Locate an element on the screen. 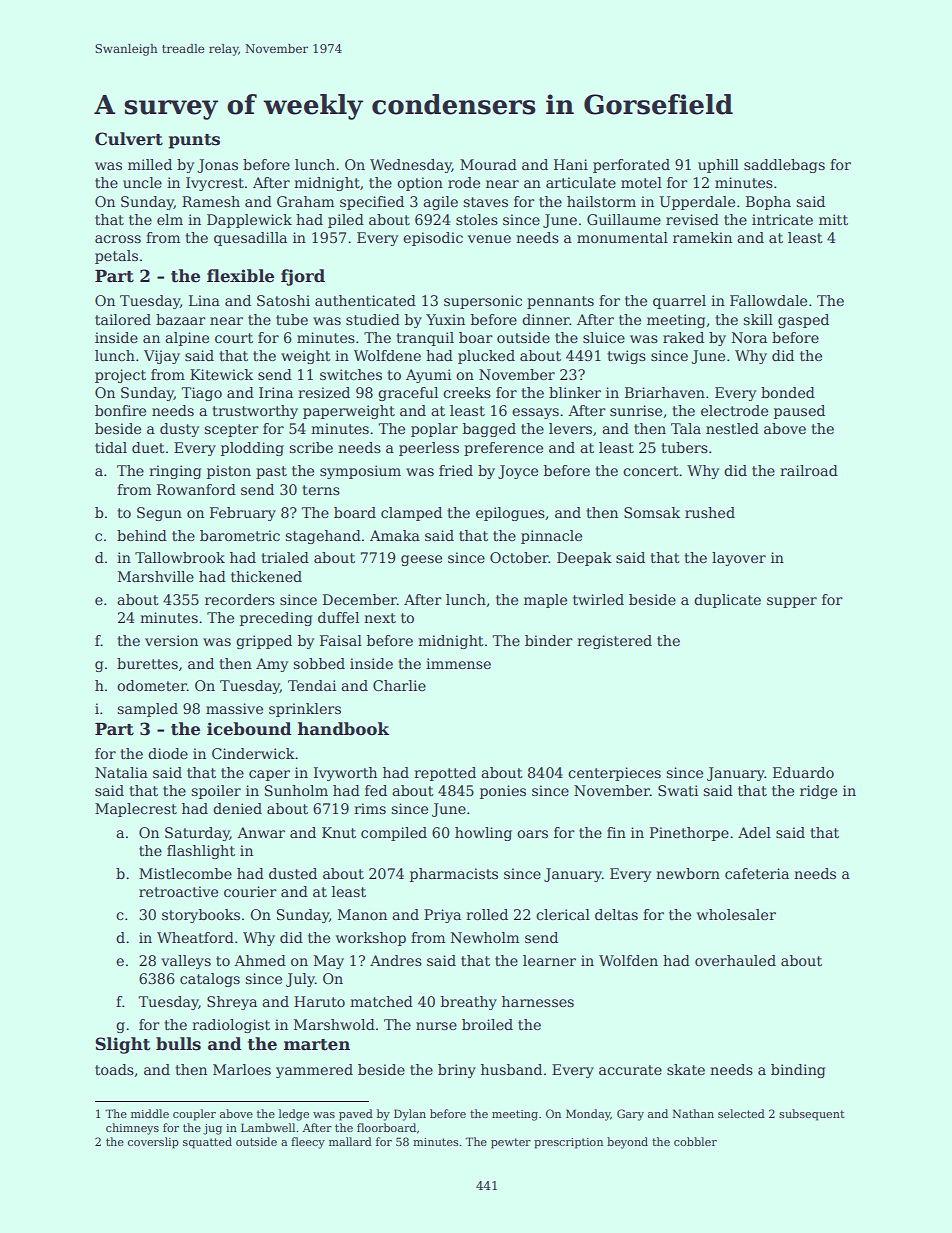  Wednesday is located at coordinates (411, 166).
